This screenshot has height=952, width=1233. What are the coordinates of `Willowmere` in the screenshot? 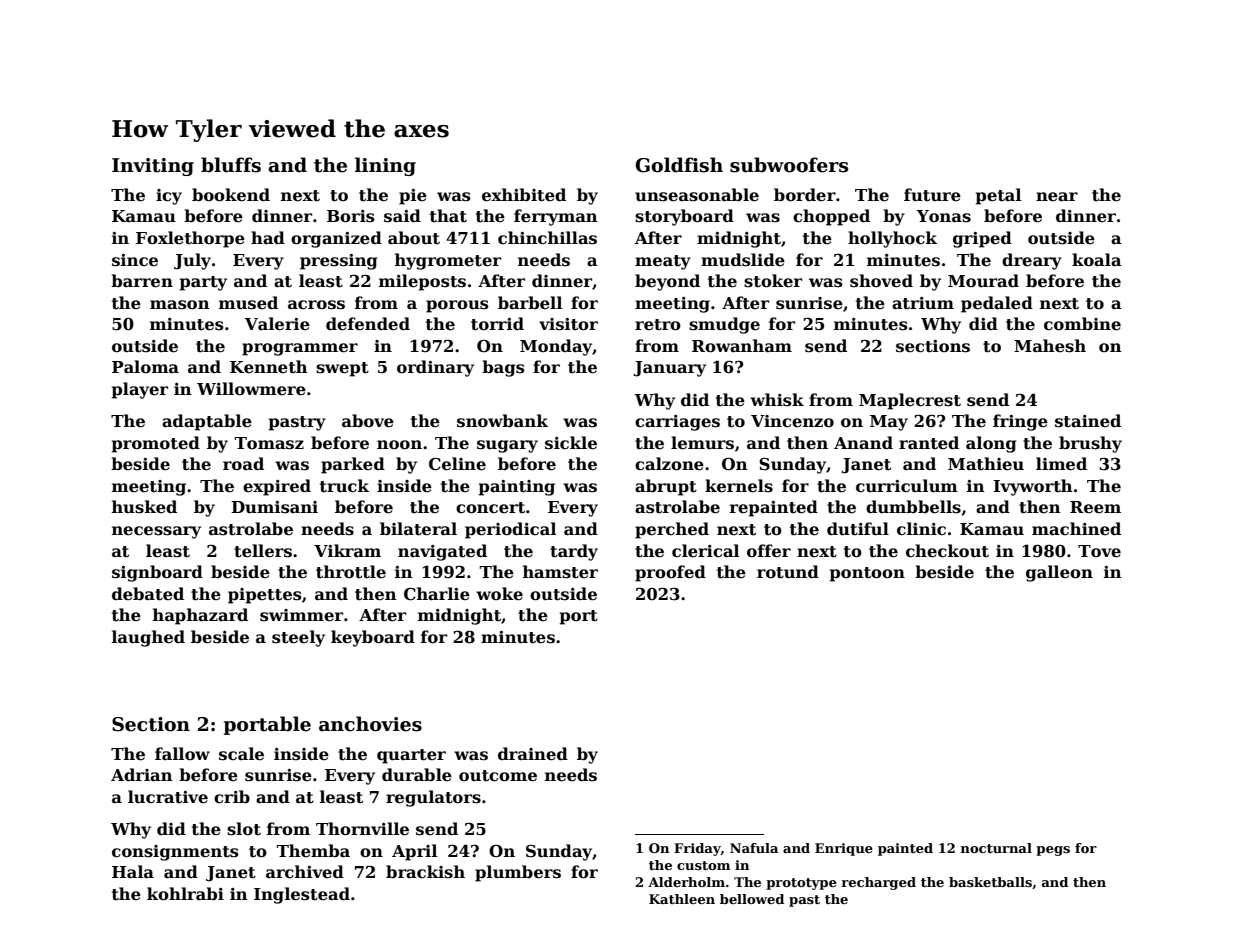 It's located at (251, 389).
